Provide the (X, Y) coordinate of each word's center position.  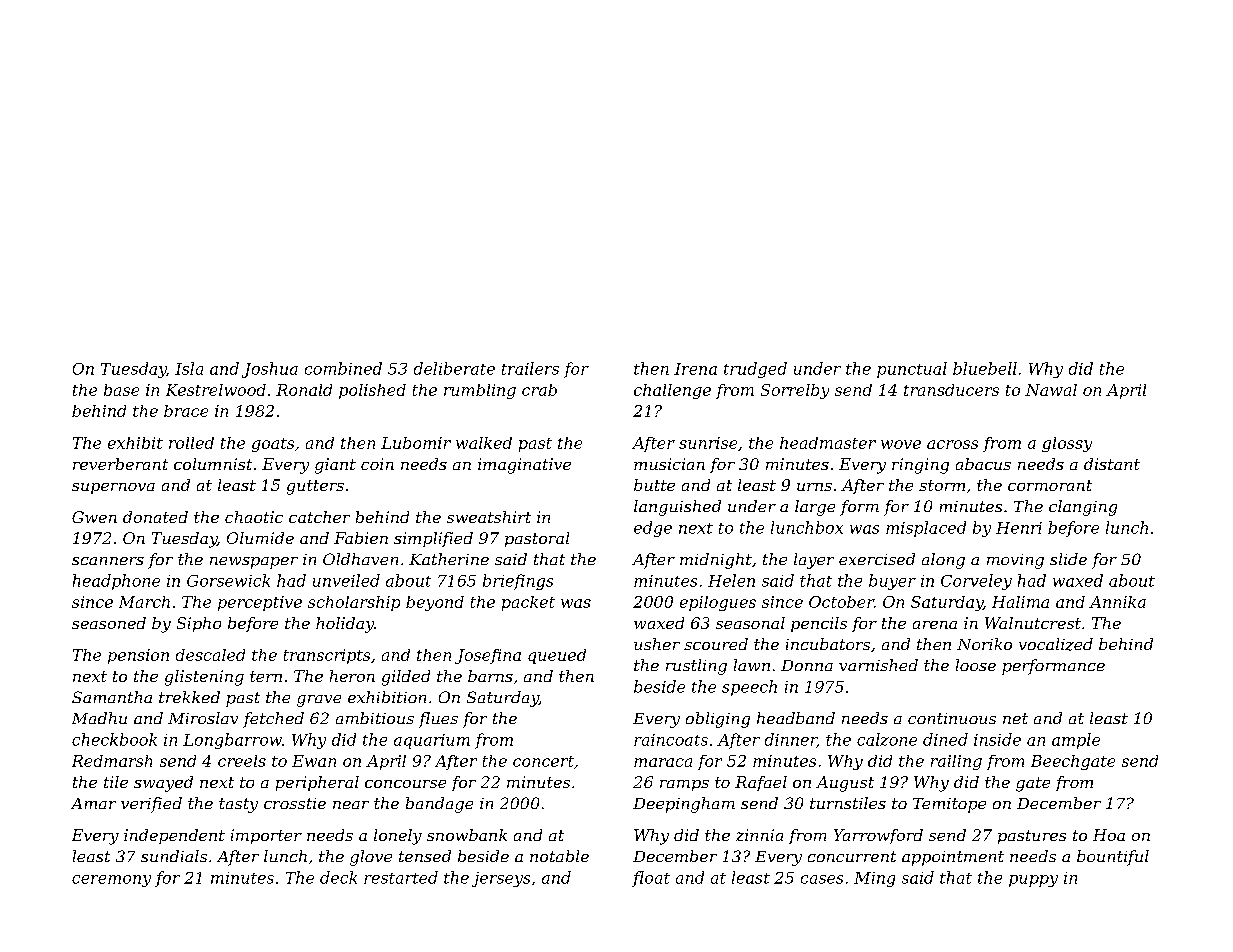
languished (677, 508)
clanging (1083, 508)
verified (151, 805)
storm (942, 485)
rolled (191, 443)
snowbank (467, 835)
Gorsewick (228, 580)
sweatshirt (489, 517)
